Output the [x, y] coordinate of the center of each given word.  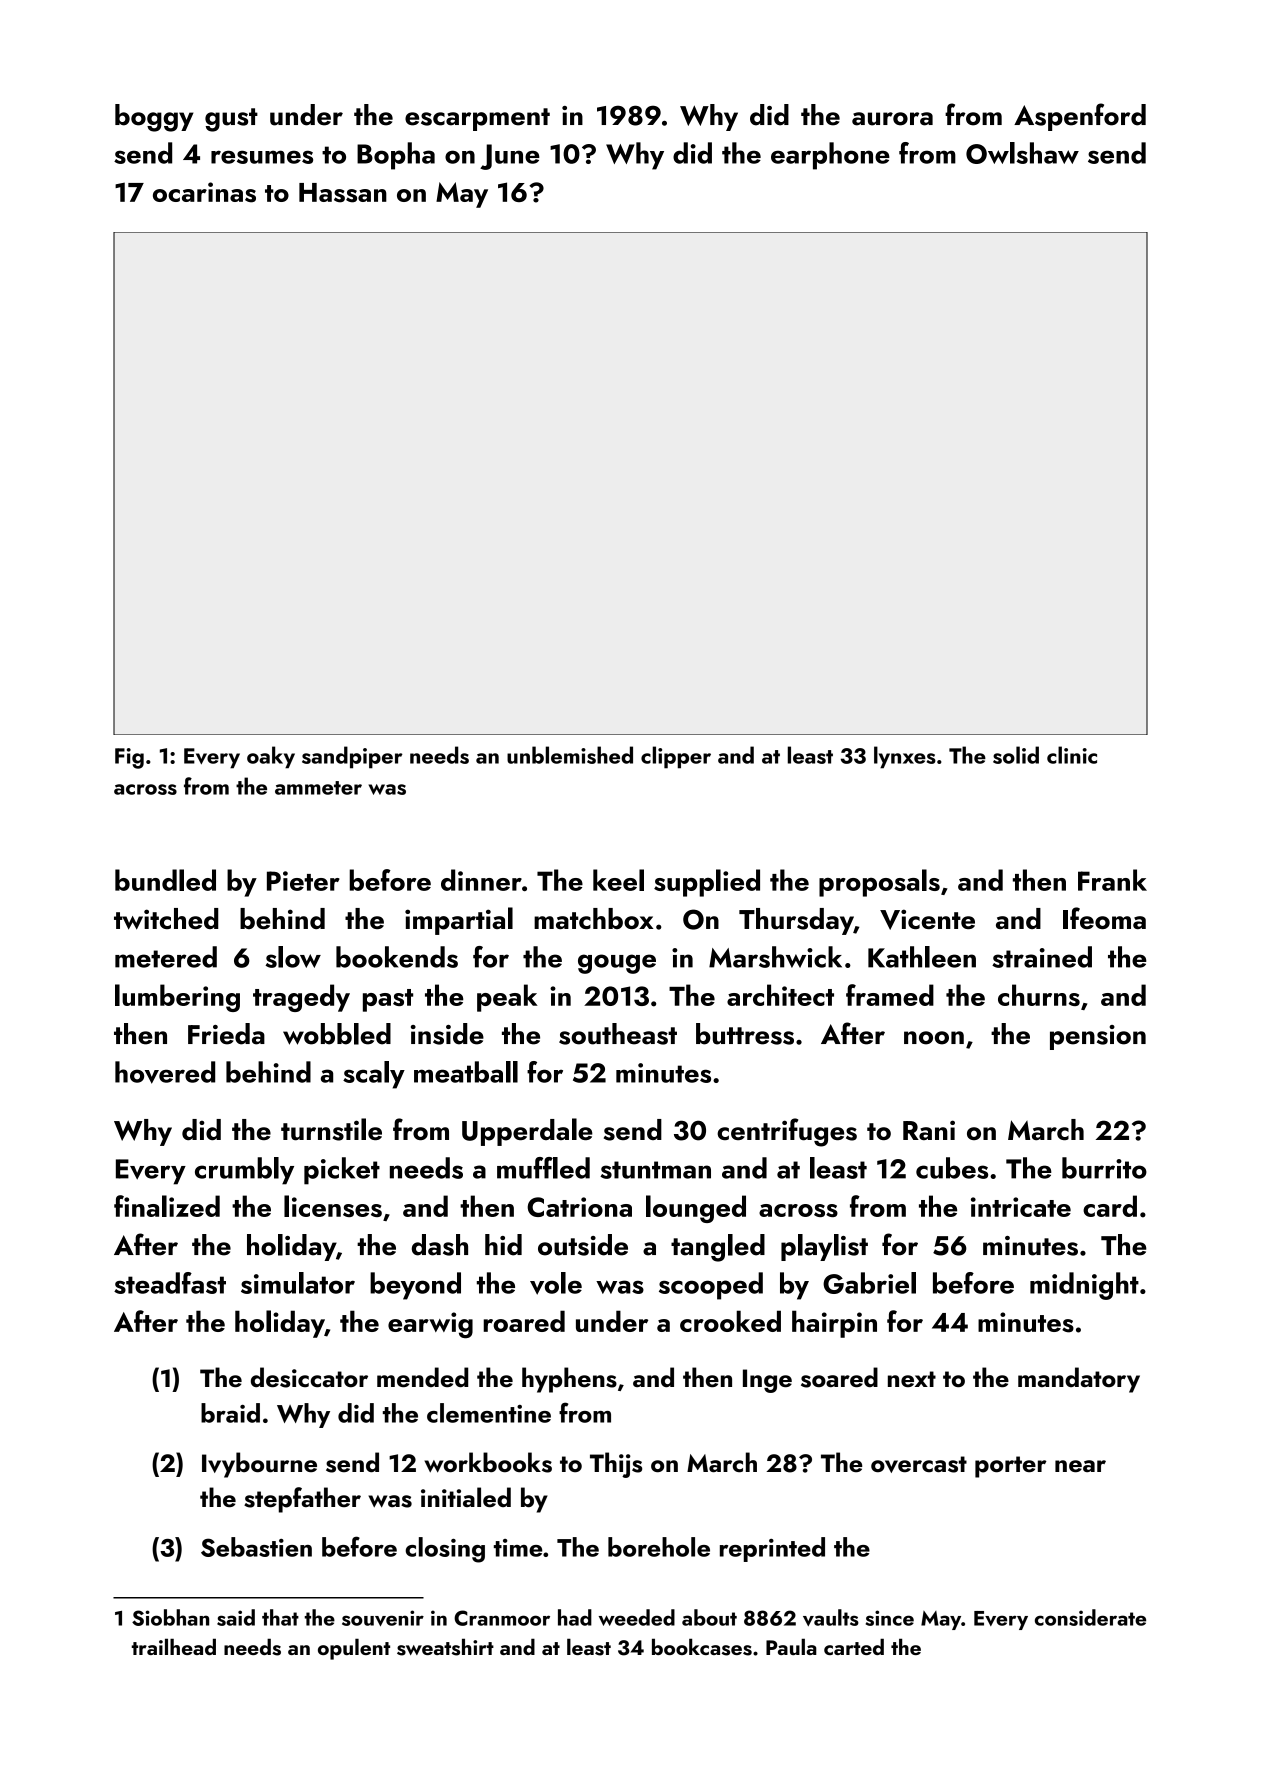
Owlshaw [1022, 153]
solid [1016, 755]
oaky [271, 757]
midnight [1084, 1286]
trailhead [173, 1646]
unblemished [570, 755]
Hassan [343, 193]
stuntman [655, 1170]
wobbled [337, 1034]
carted [854, 1646]
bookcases [702, 1647]
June [510, 157]
